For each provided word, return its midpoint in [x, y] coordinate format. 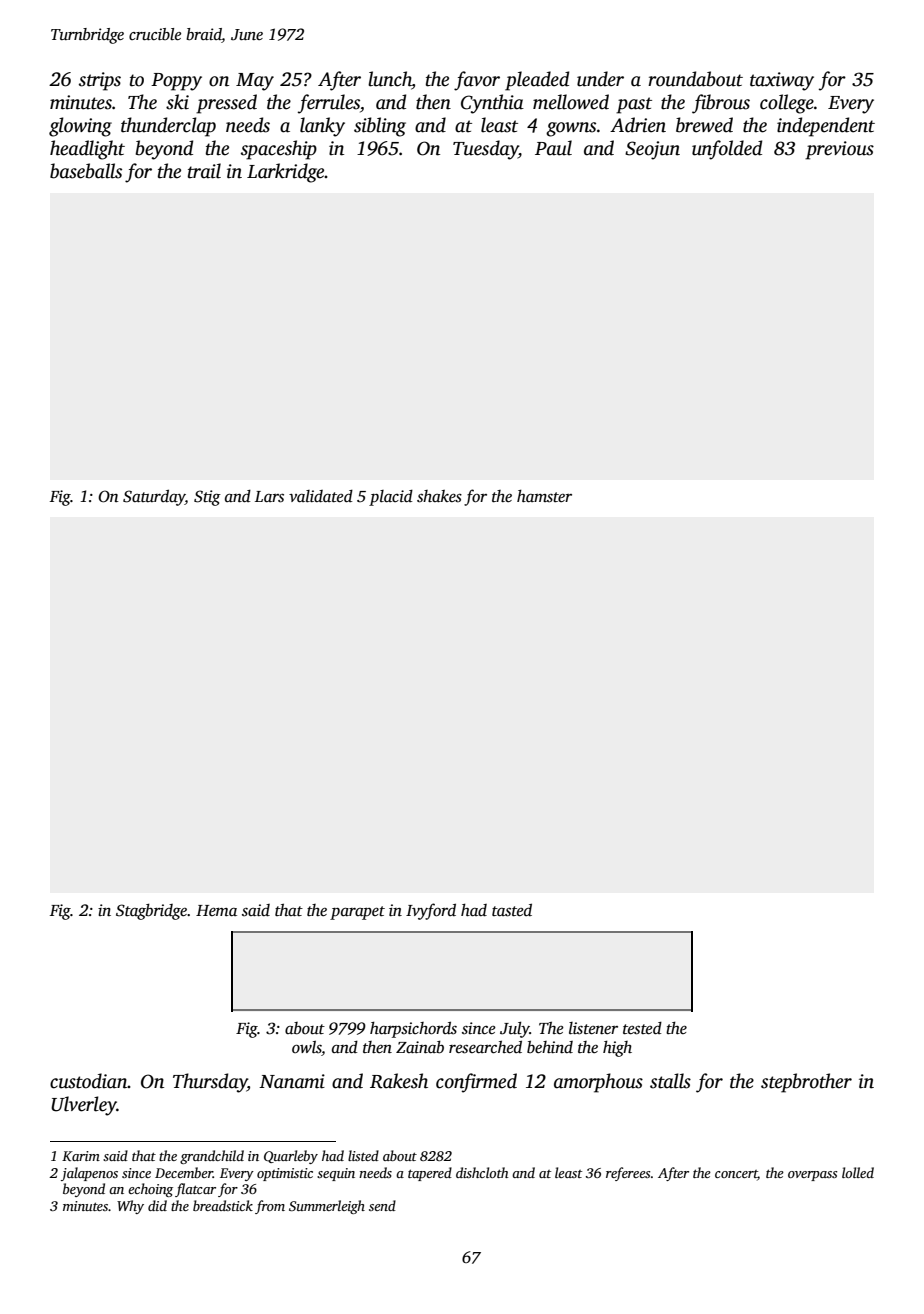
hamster [544, 496]
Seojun [652, 150]
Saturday [154, 497]
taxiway [782, 81]
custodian [88, 1081]
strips [100, 81]
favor [477, 81]
